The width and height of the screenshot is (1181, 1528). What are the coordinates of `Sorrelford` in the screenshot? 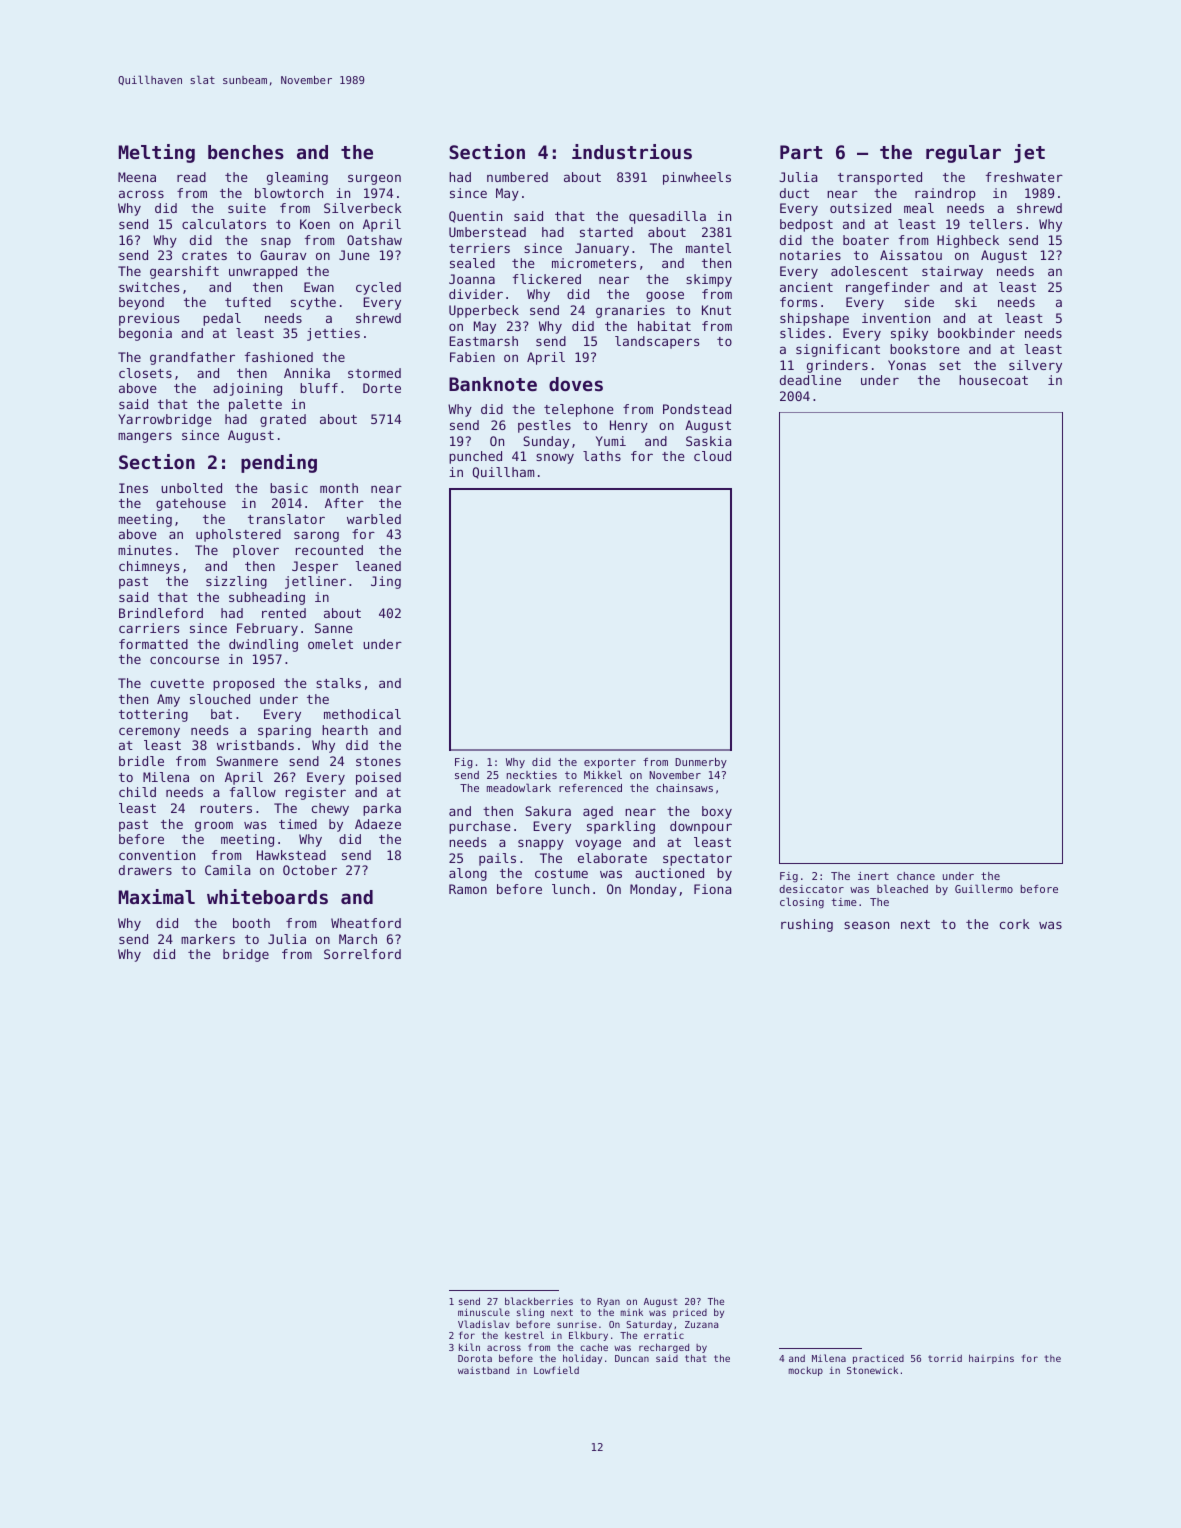 It's located at (362, 954).
